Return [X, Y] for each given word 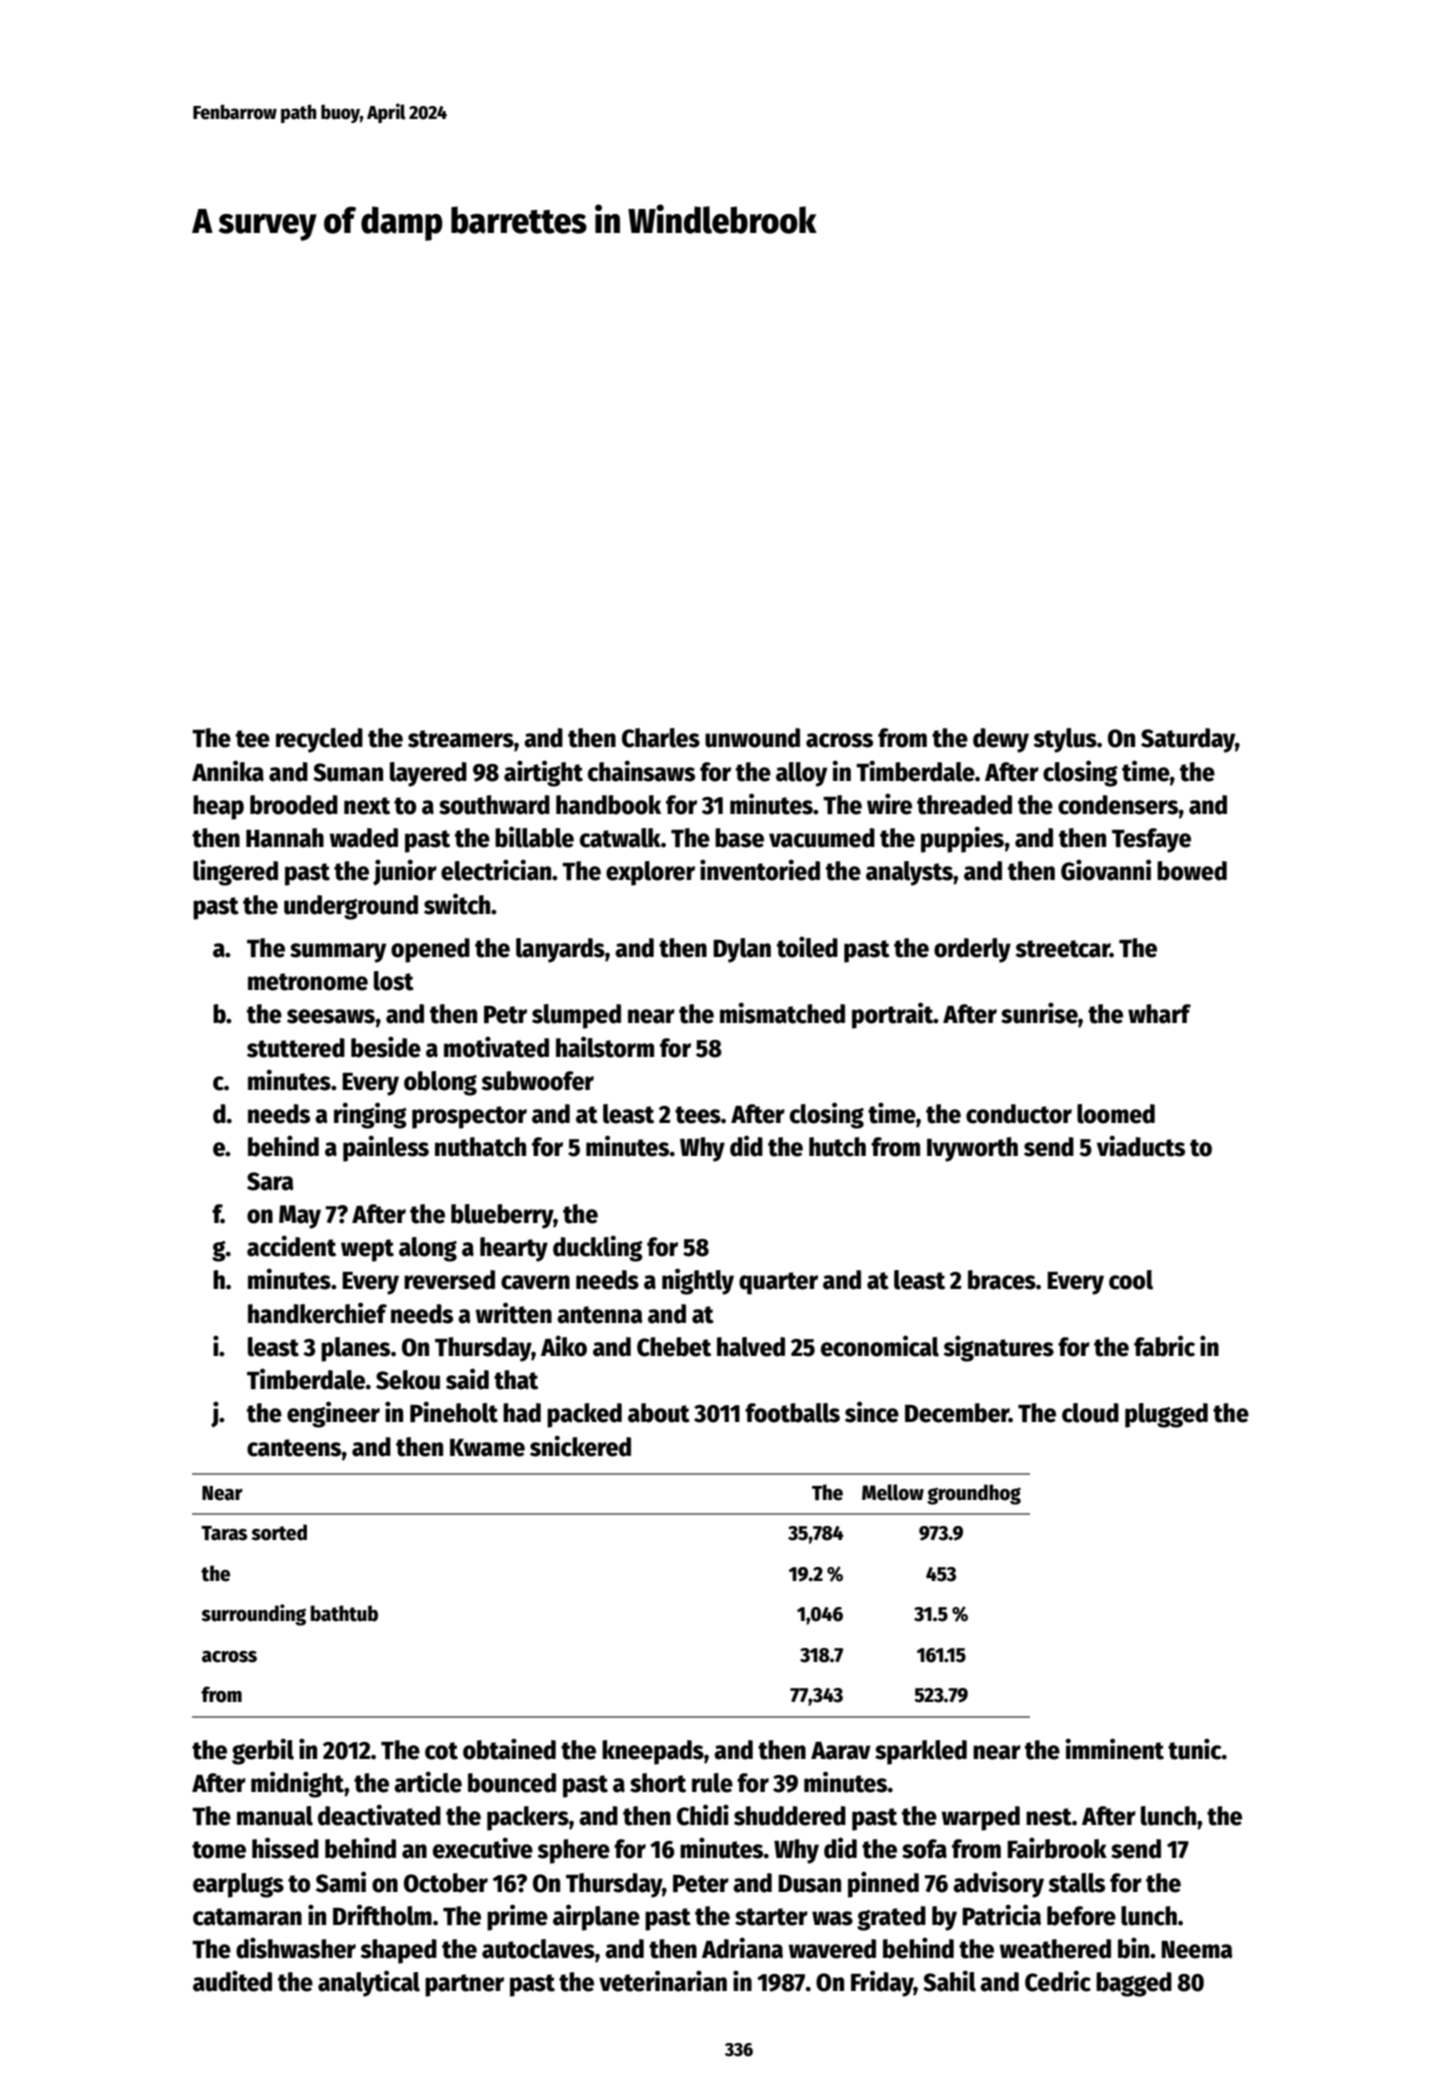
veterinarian [663, 1981]
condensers [1118, 805]
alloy [801, 774]
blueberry [502, 1216]
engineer [333, 1414]
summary [338, 953]
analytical [369, 1983]
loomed [1116, 1114]
